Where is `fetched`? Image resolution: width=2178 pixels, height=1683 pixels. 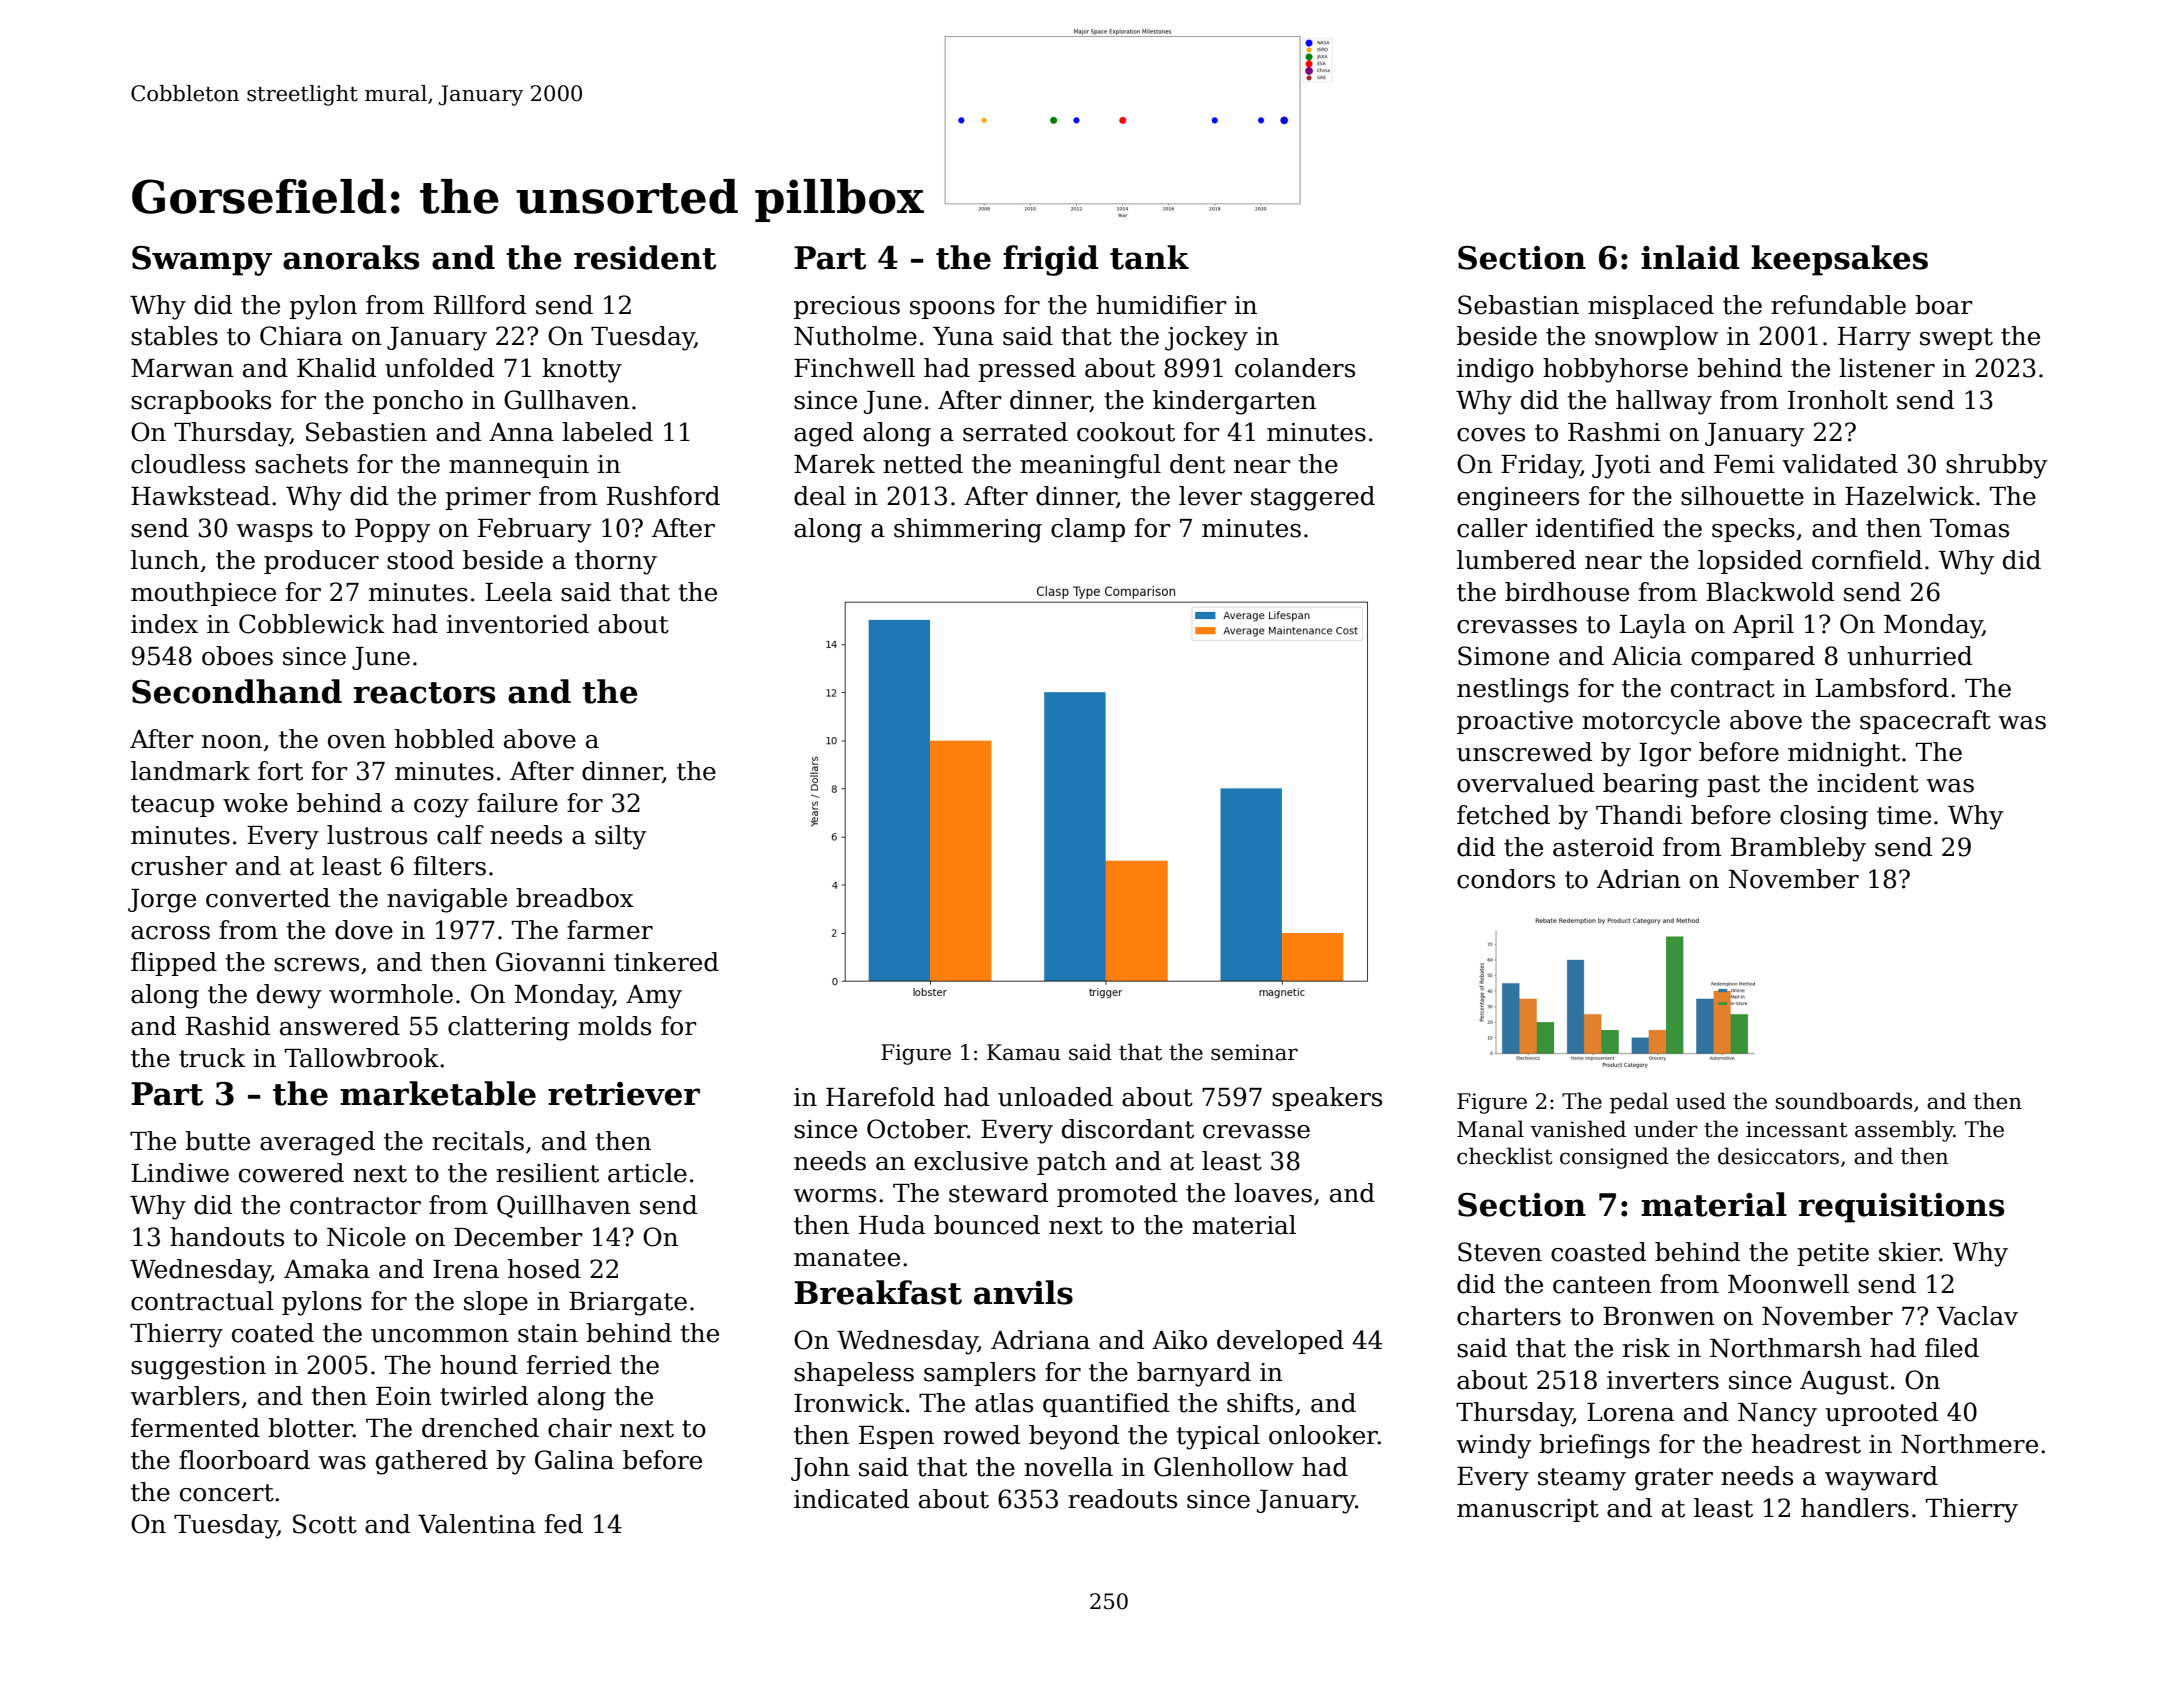 fetched is located at coordinates (1503, 815).
